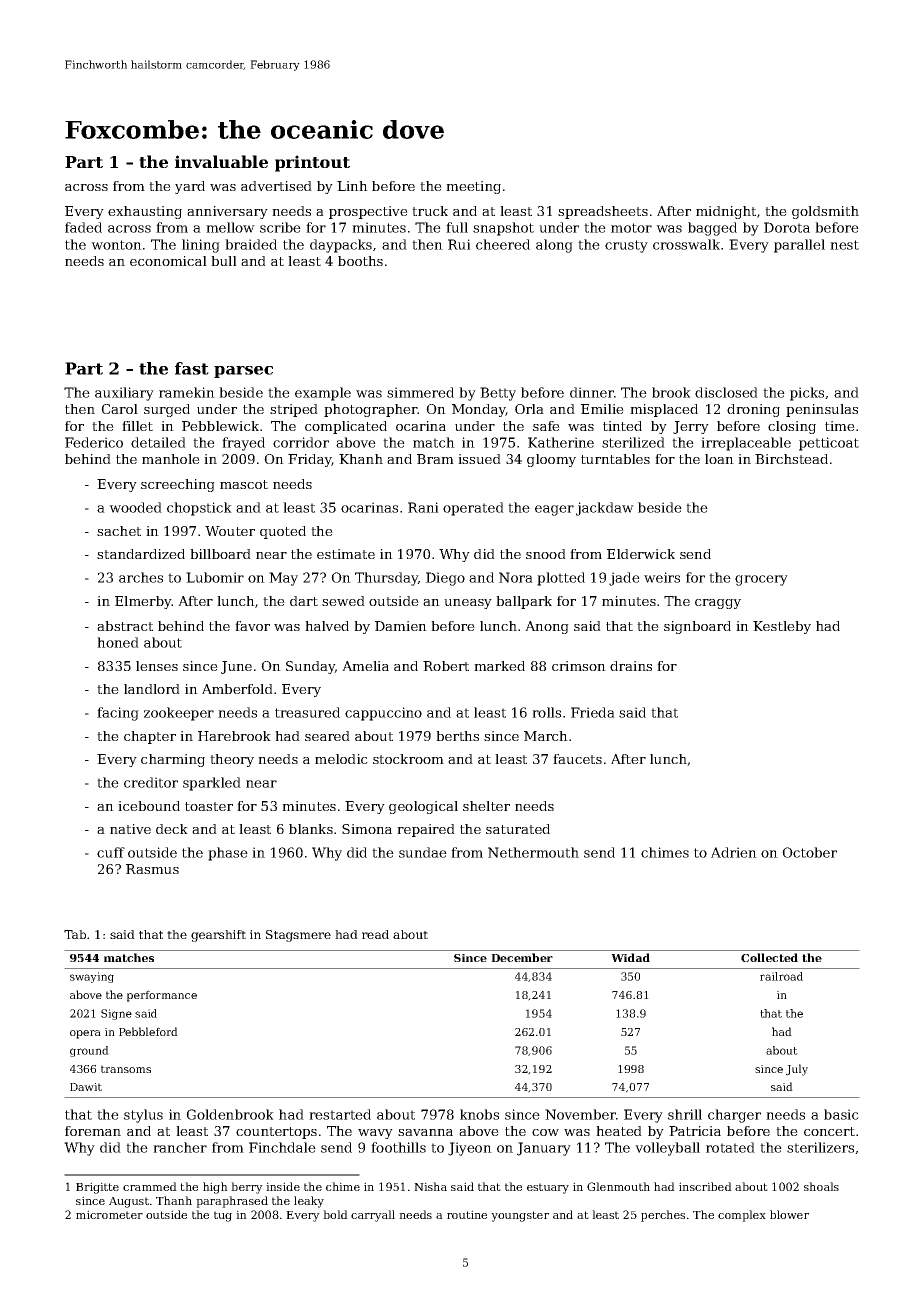 The height and width of the screenshot is (1314, 924). I want to click on grocery, so click(761, 580).
